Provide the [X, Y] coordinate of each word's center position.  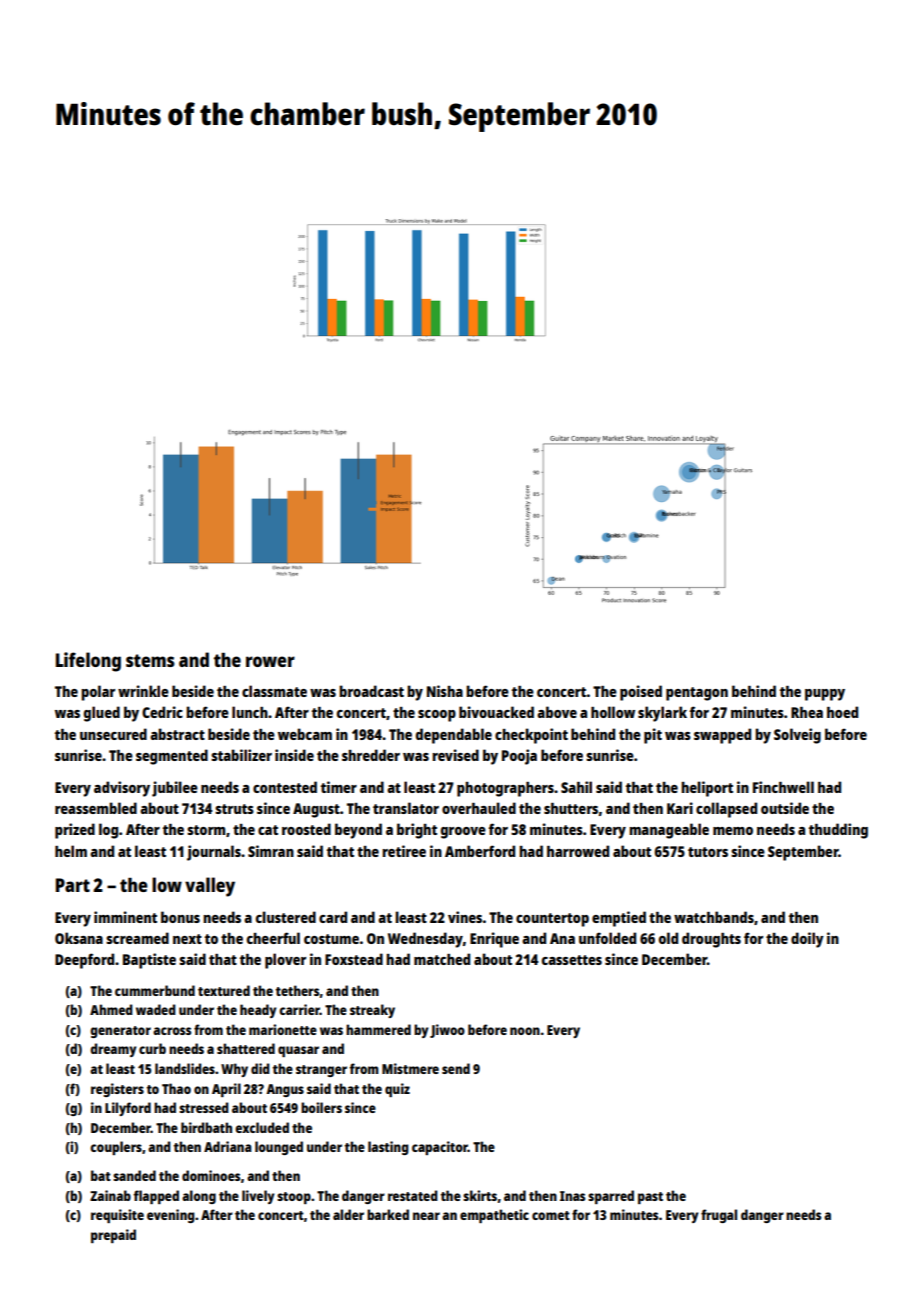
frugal [719, 1216]
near [426, 1216]
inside [294, 755]
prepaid [113, 1236]
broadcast [371, 691]
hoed [842, 712]
